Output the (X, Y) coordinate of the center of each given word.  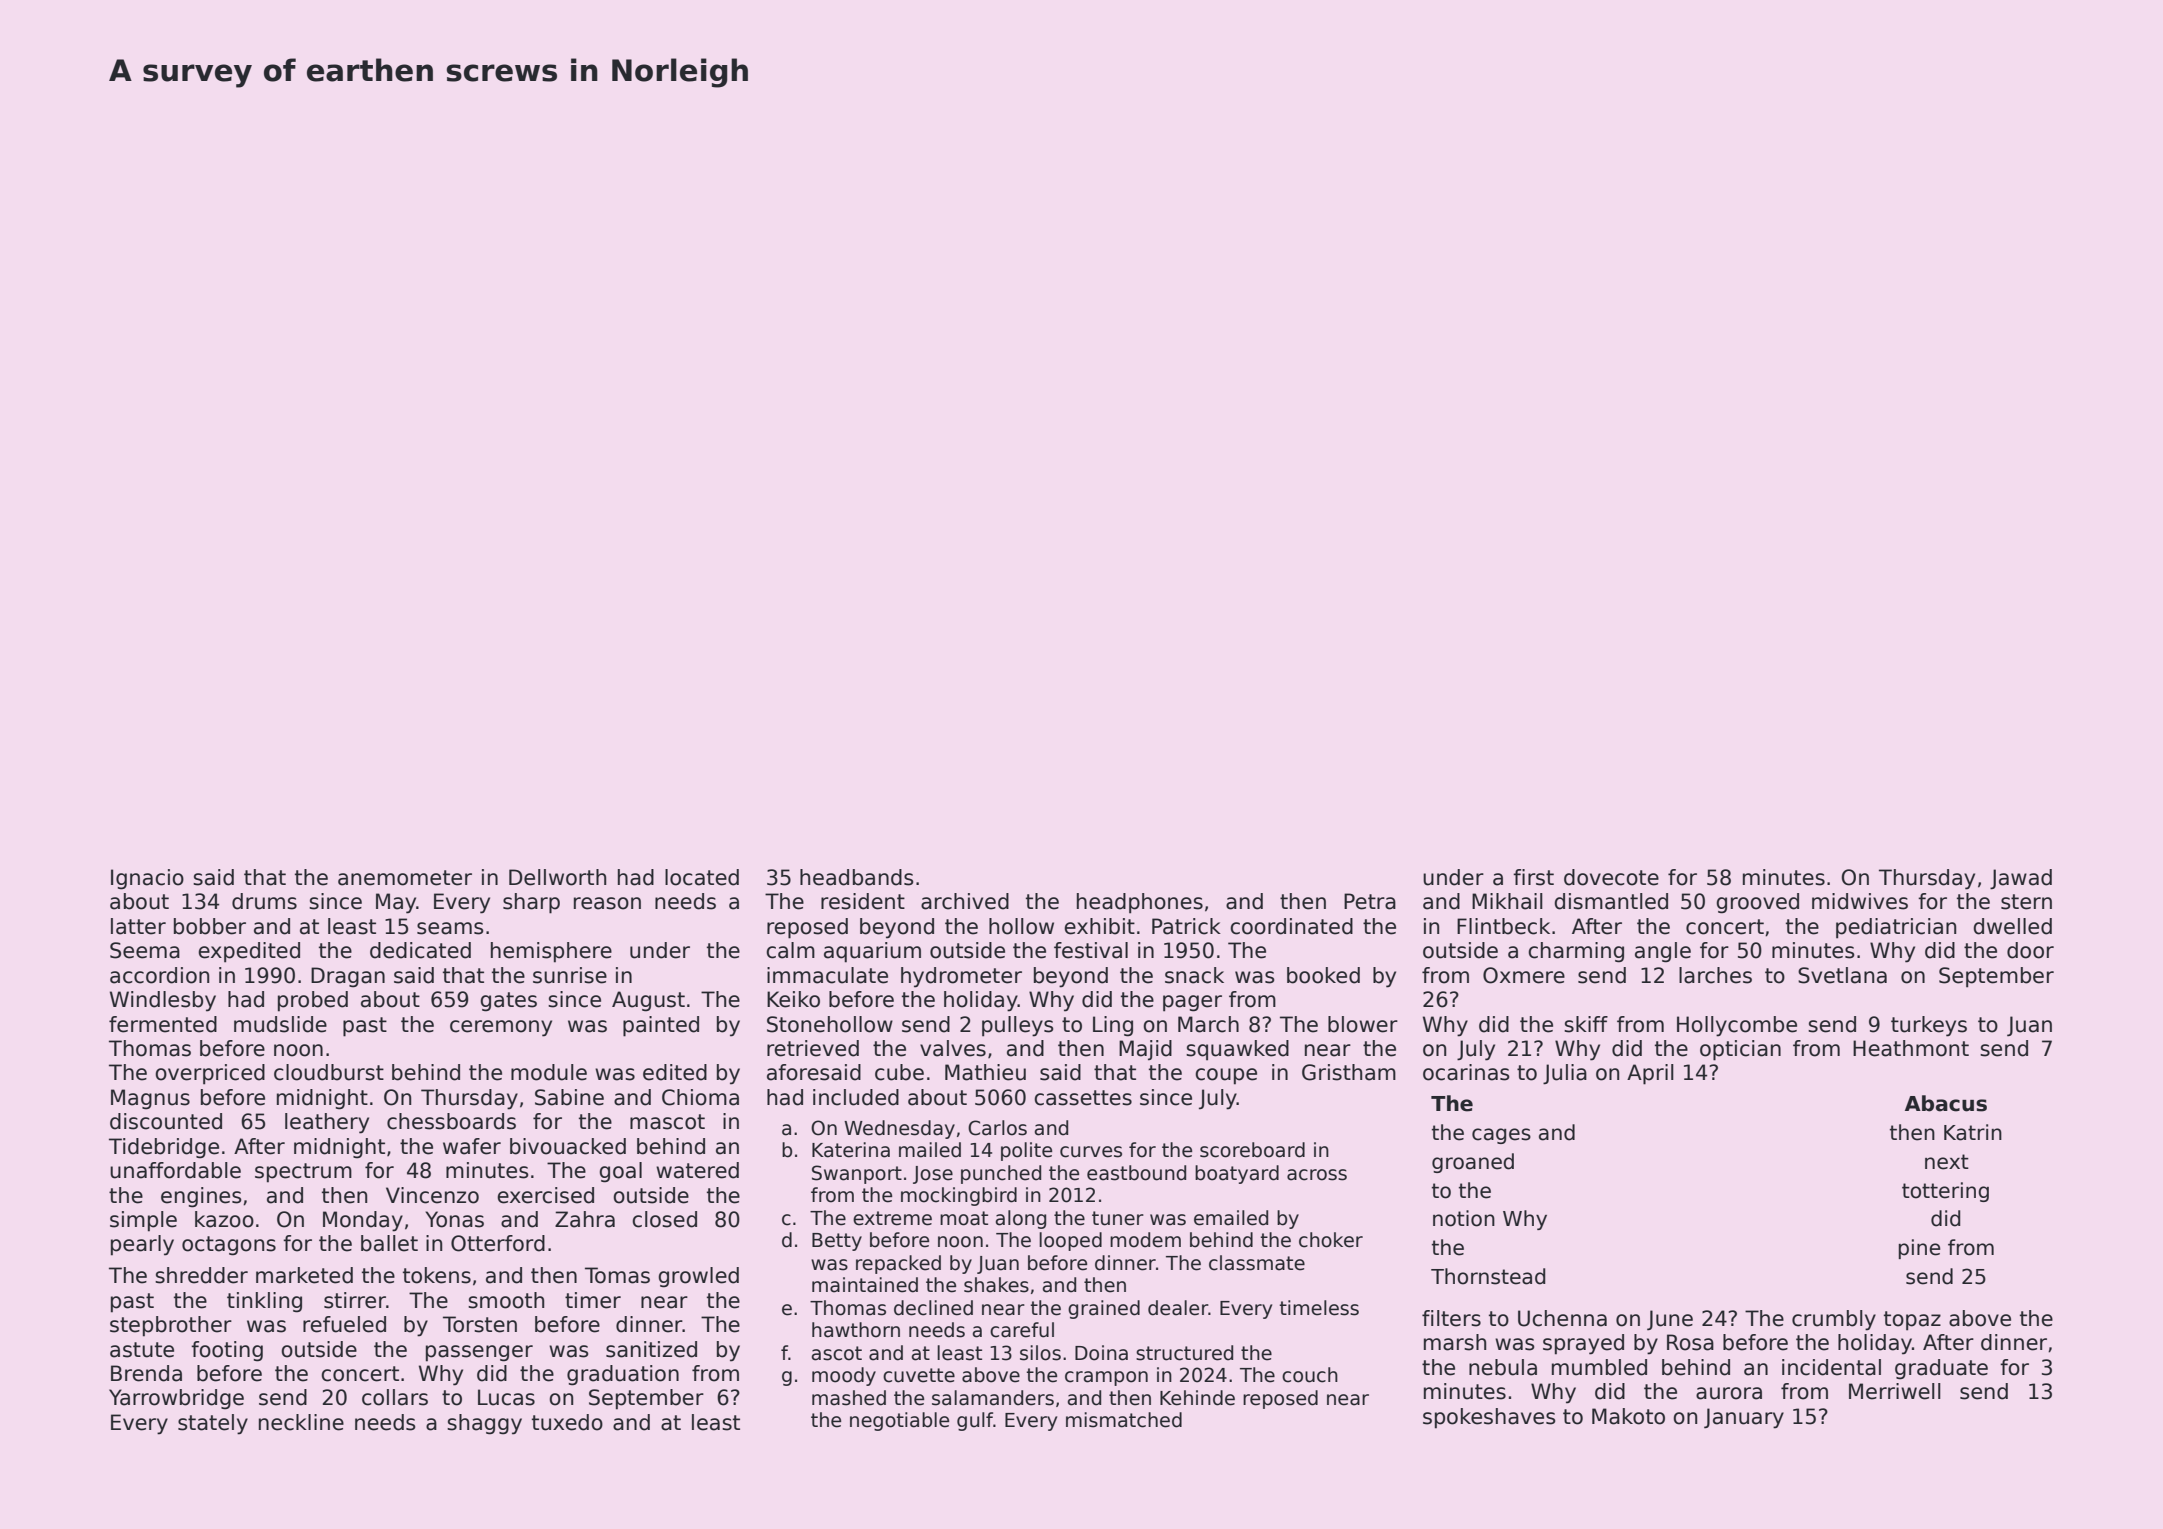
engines (201, 1197)
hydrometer (961, 977)
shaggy (484, 1424)
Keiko (793, 999)
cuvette (919, 1375)
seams (450, 928)
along (1021, 1219)
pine (1919, 1249)
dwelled (2012, 926)
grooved (1757, 903)
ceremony (501, 1028)
